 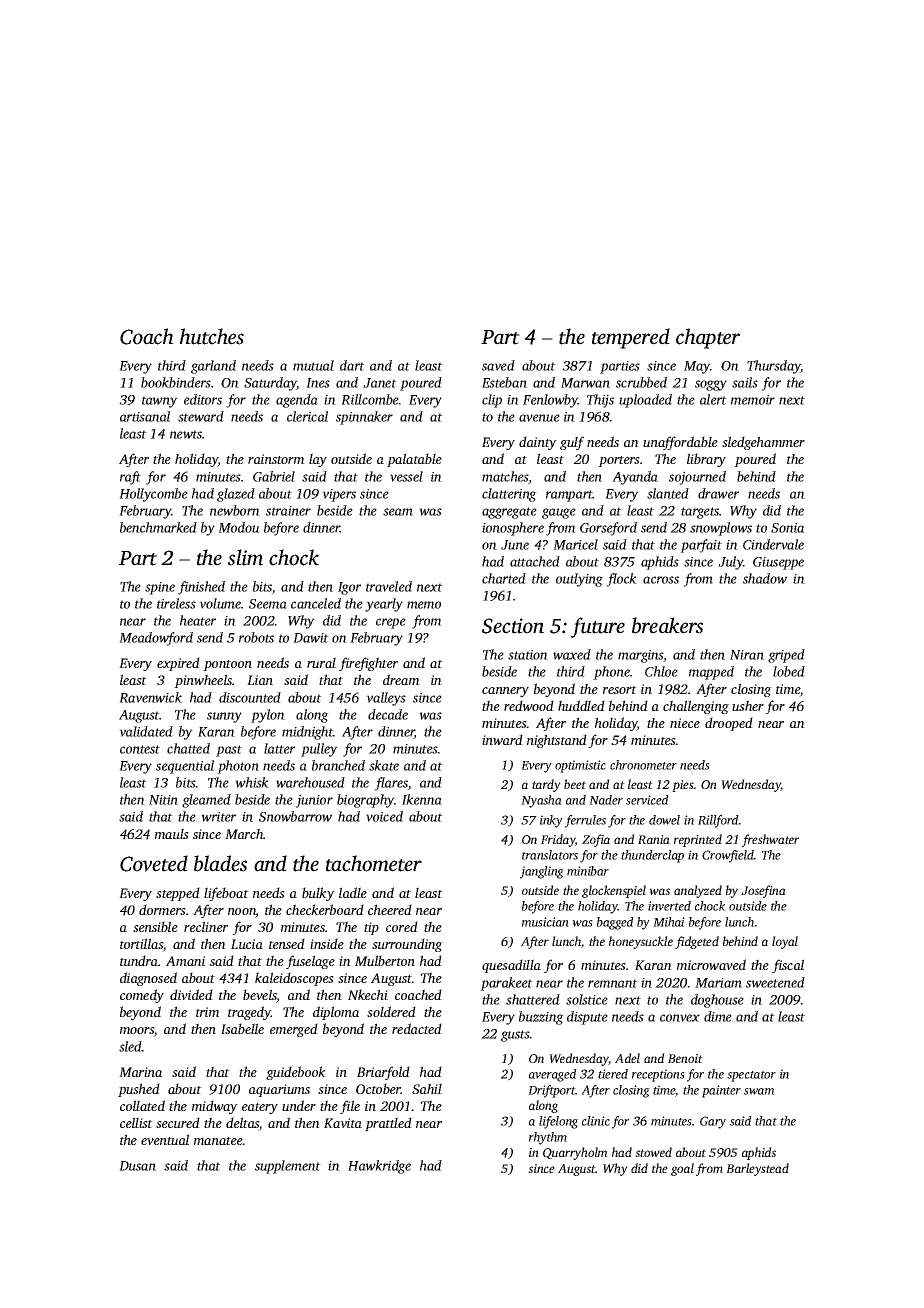 What do you see at coordinates (765, 578) in the screenshot?
I see `shadow` at bounding box center [765, 578].
